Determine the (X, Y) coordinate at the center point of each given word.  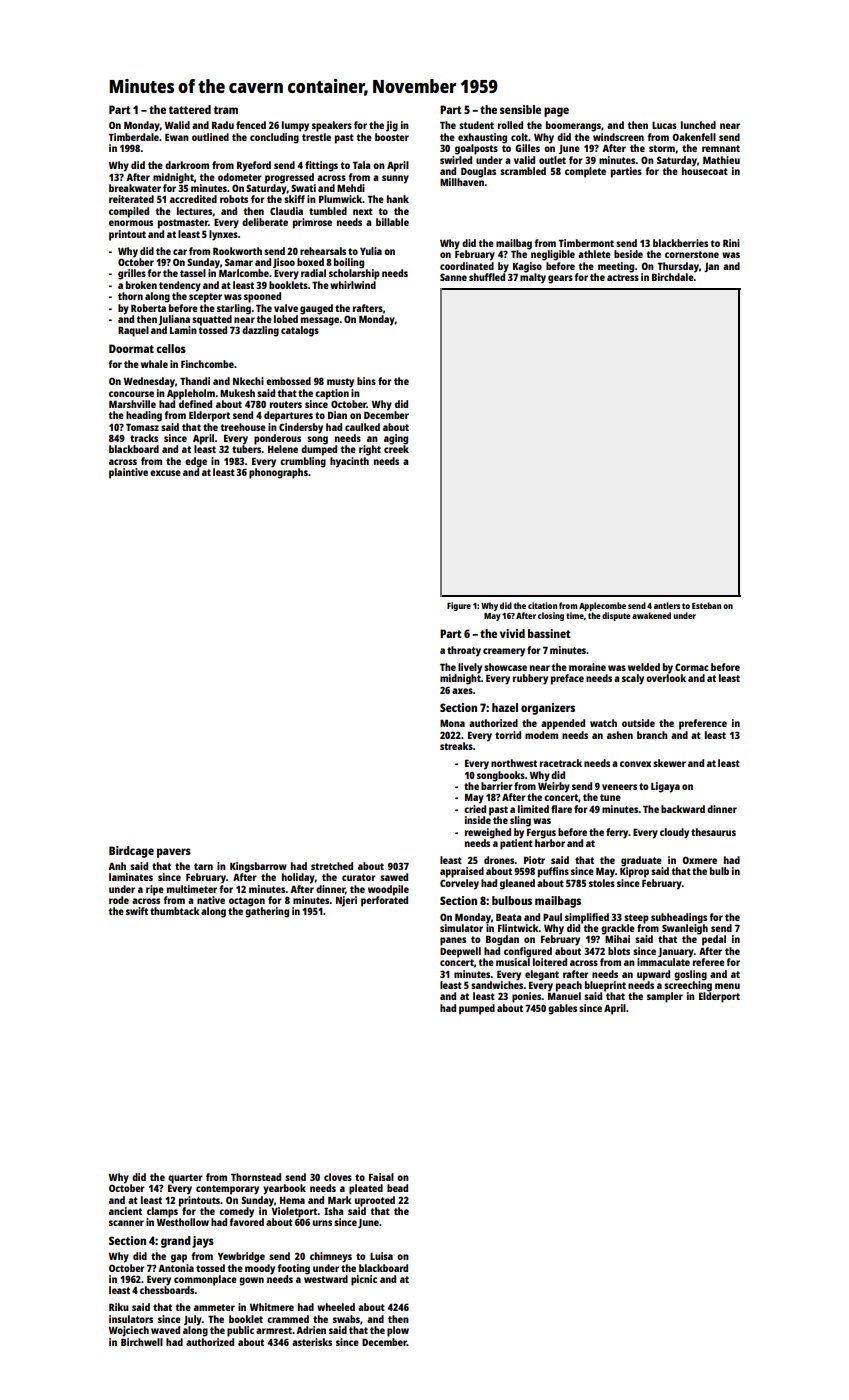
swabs (346, 1319)
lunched (698, 125)
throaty (464, 651)
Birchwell (142, 1342)
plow (398, 1331)
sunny (395, 179)
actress (623, 277)
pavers (174, 853)
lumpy (295, 126)
